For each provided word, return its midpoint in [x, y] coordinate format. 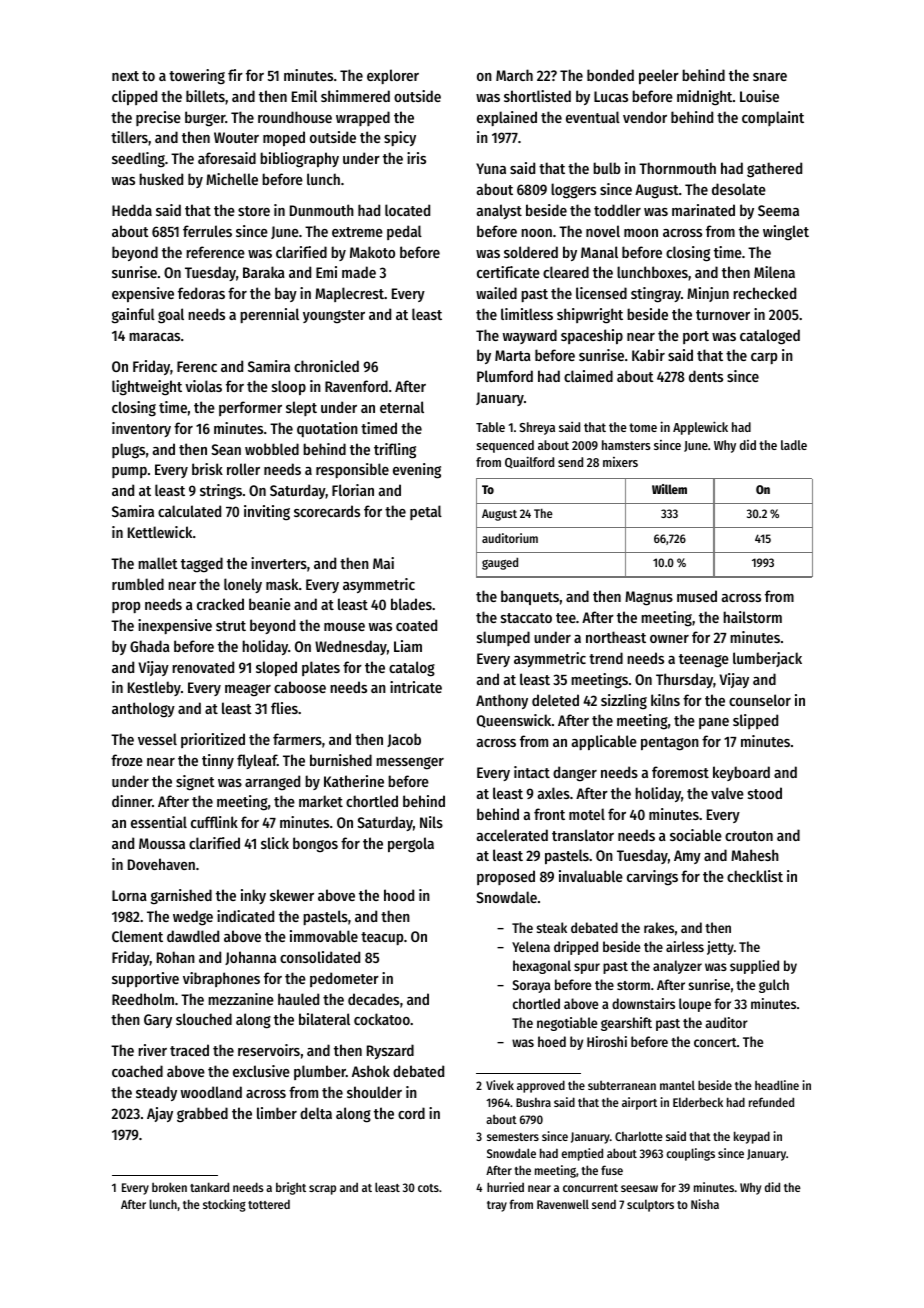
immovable [324, 936]
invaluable [591, 876]
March [514, 75]
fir [235, 75]
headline [777, 1085]
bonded [610, 75]
